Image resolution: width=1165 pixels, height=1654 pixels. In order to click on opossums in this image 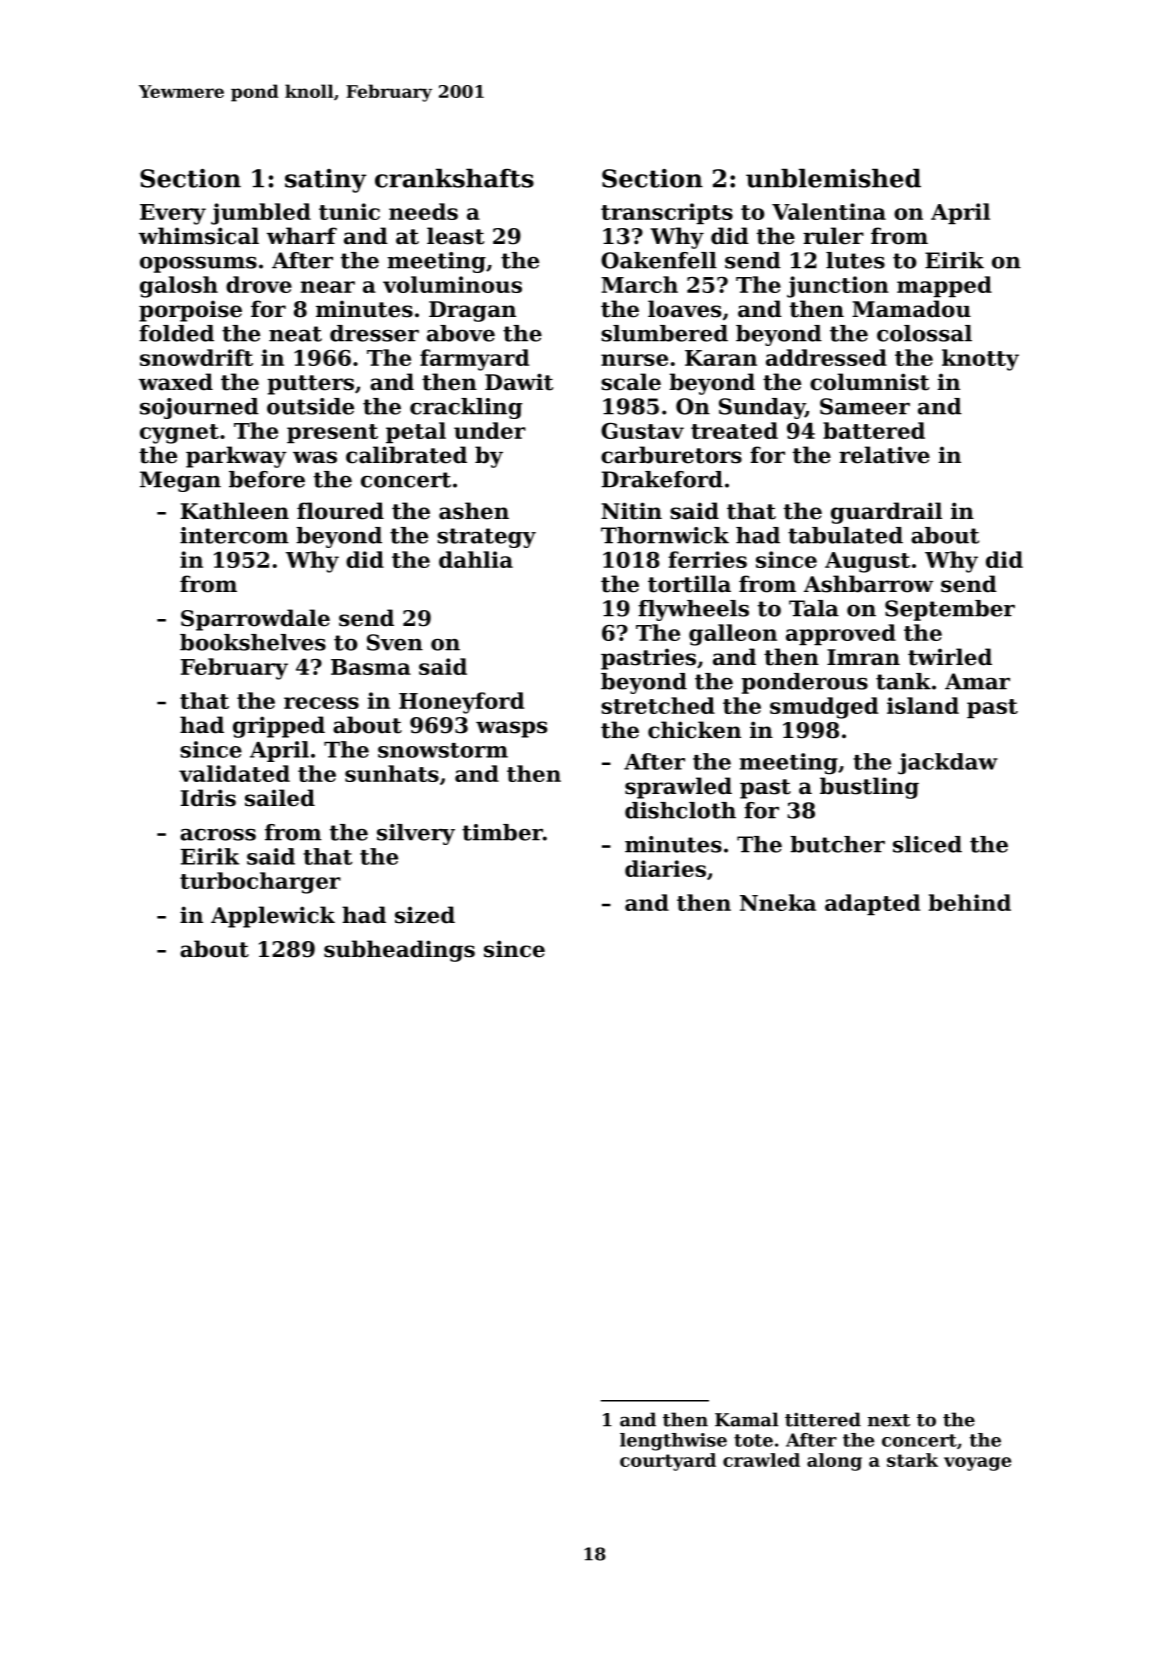, I will do `click(198, 265)`.
